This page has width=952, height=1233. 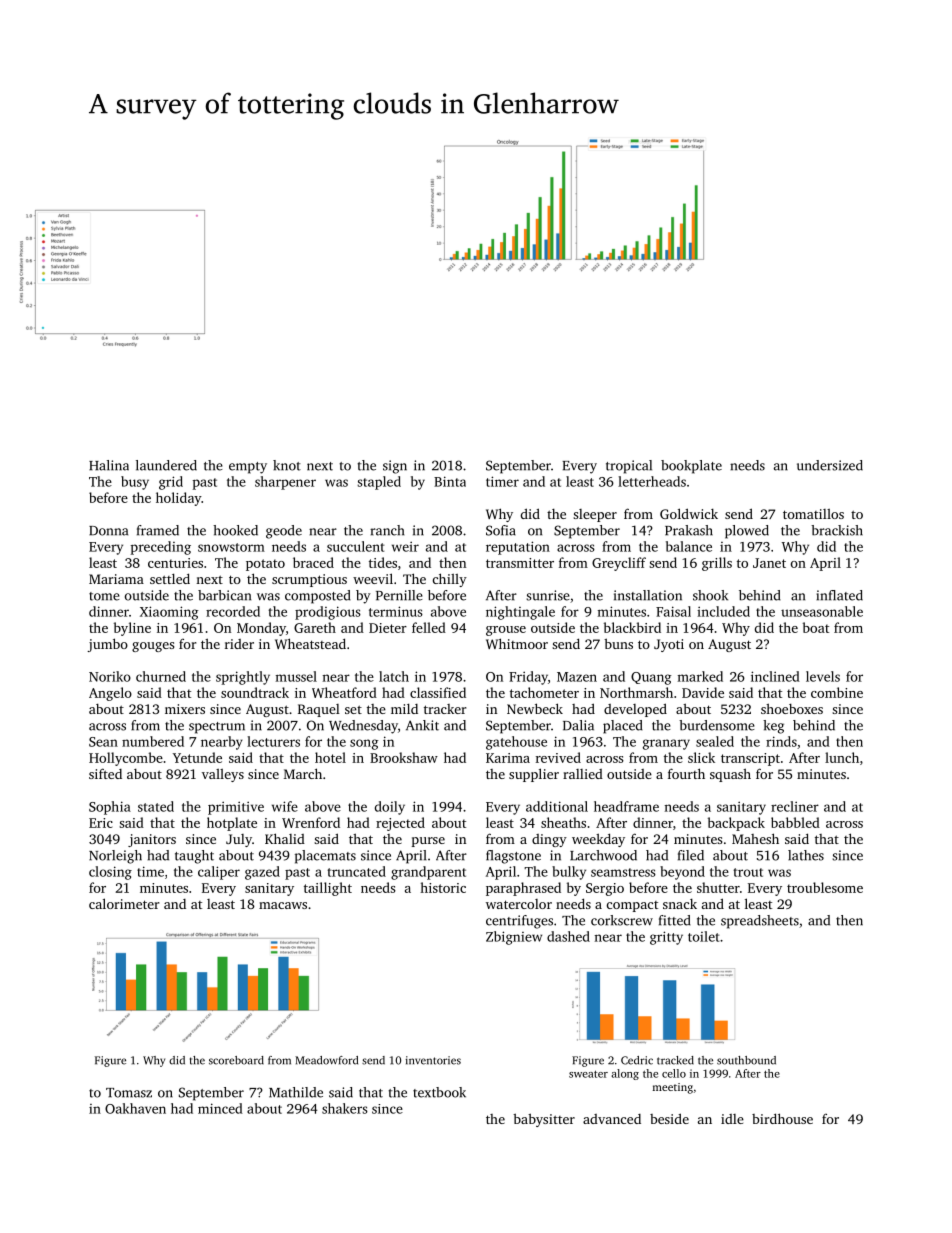 I want to click on Zbigniew, so click(x=514, y=938).
